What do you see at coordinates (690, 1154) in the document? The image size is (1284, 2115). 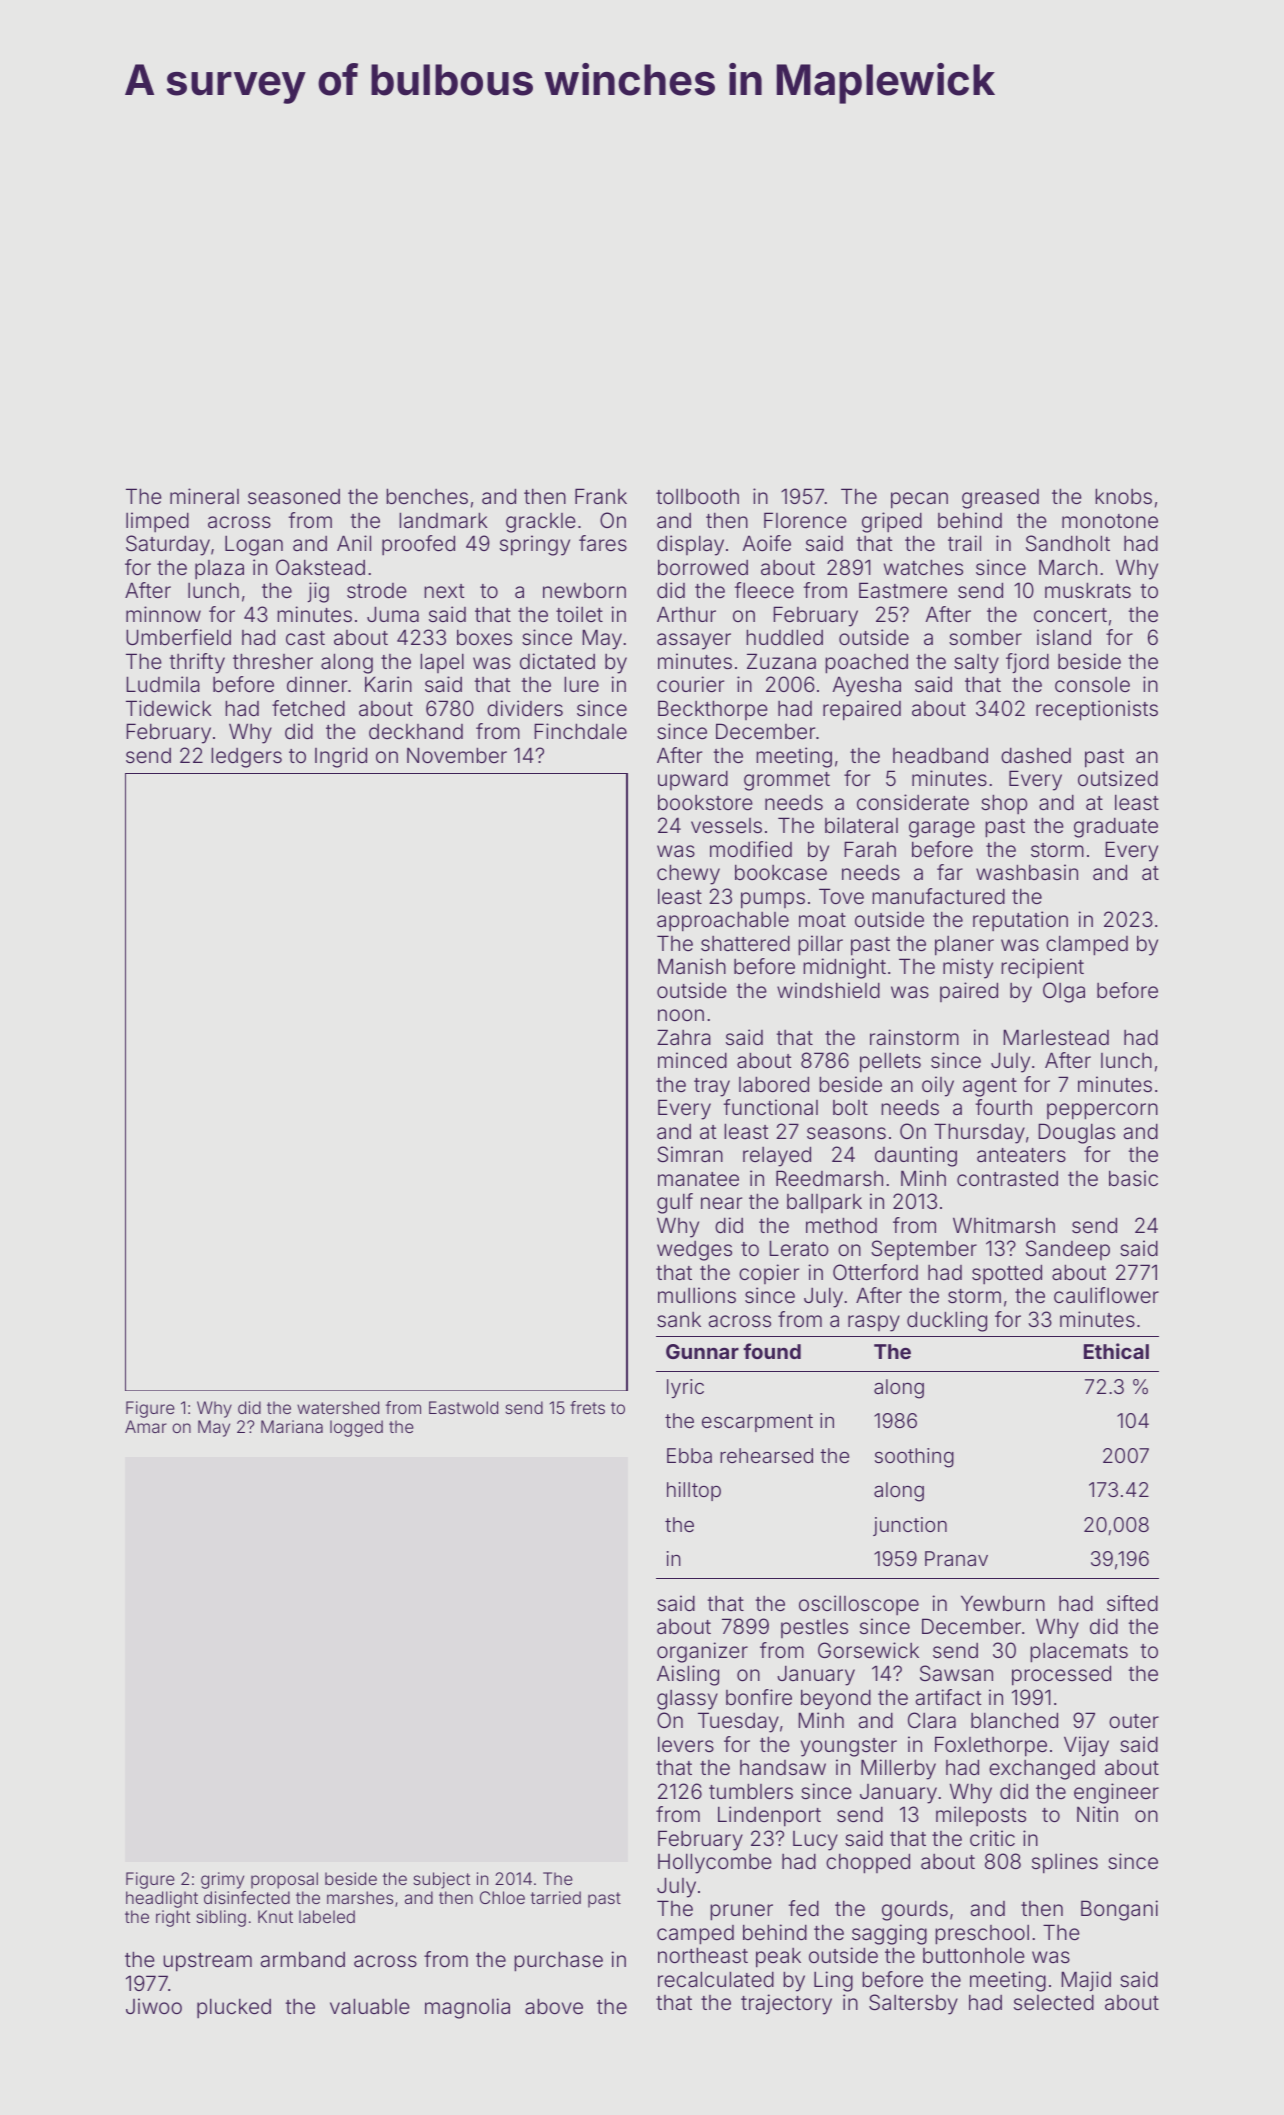 I see `Simran` at bounding box center [690, 1154].
